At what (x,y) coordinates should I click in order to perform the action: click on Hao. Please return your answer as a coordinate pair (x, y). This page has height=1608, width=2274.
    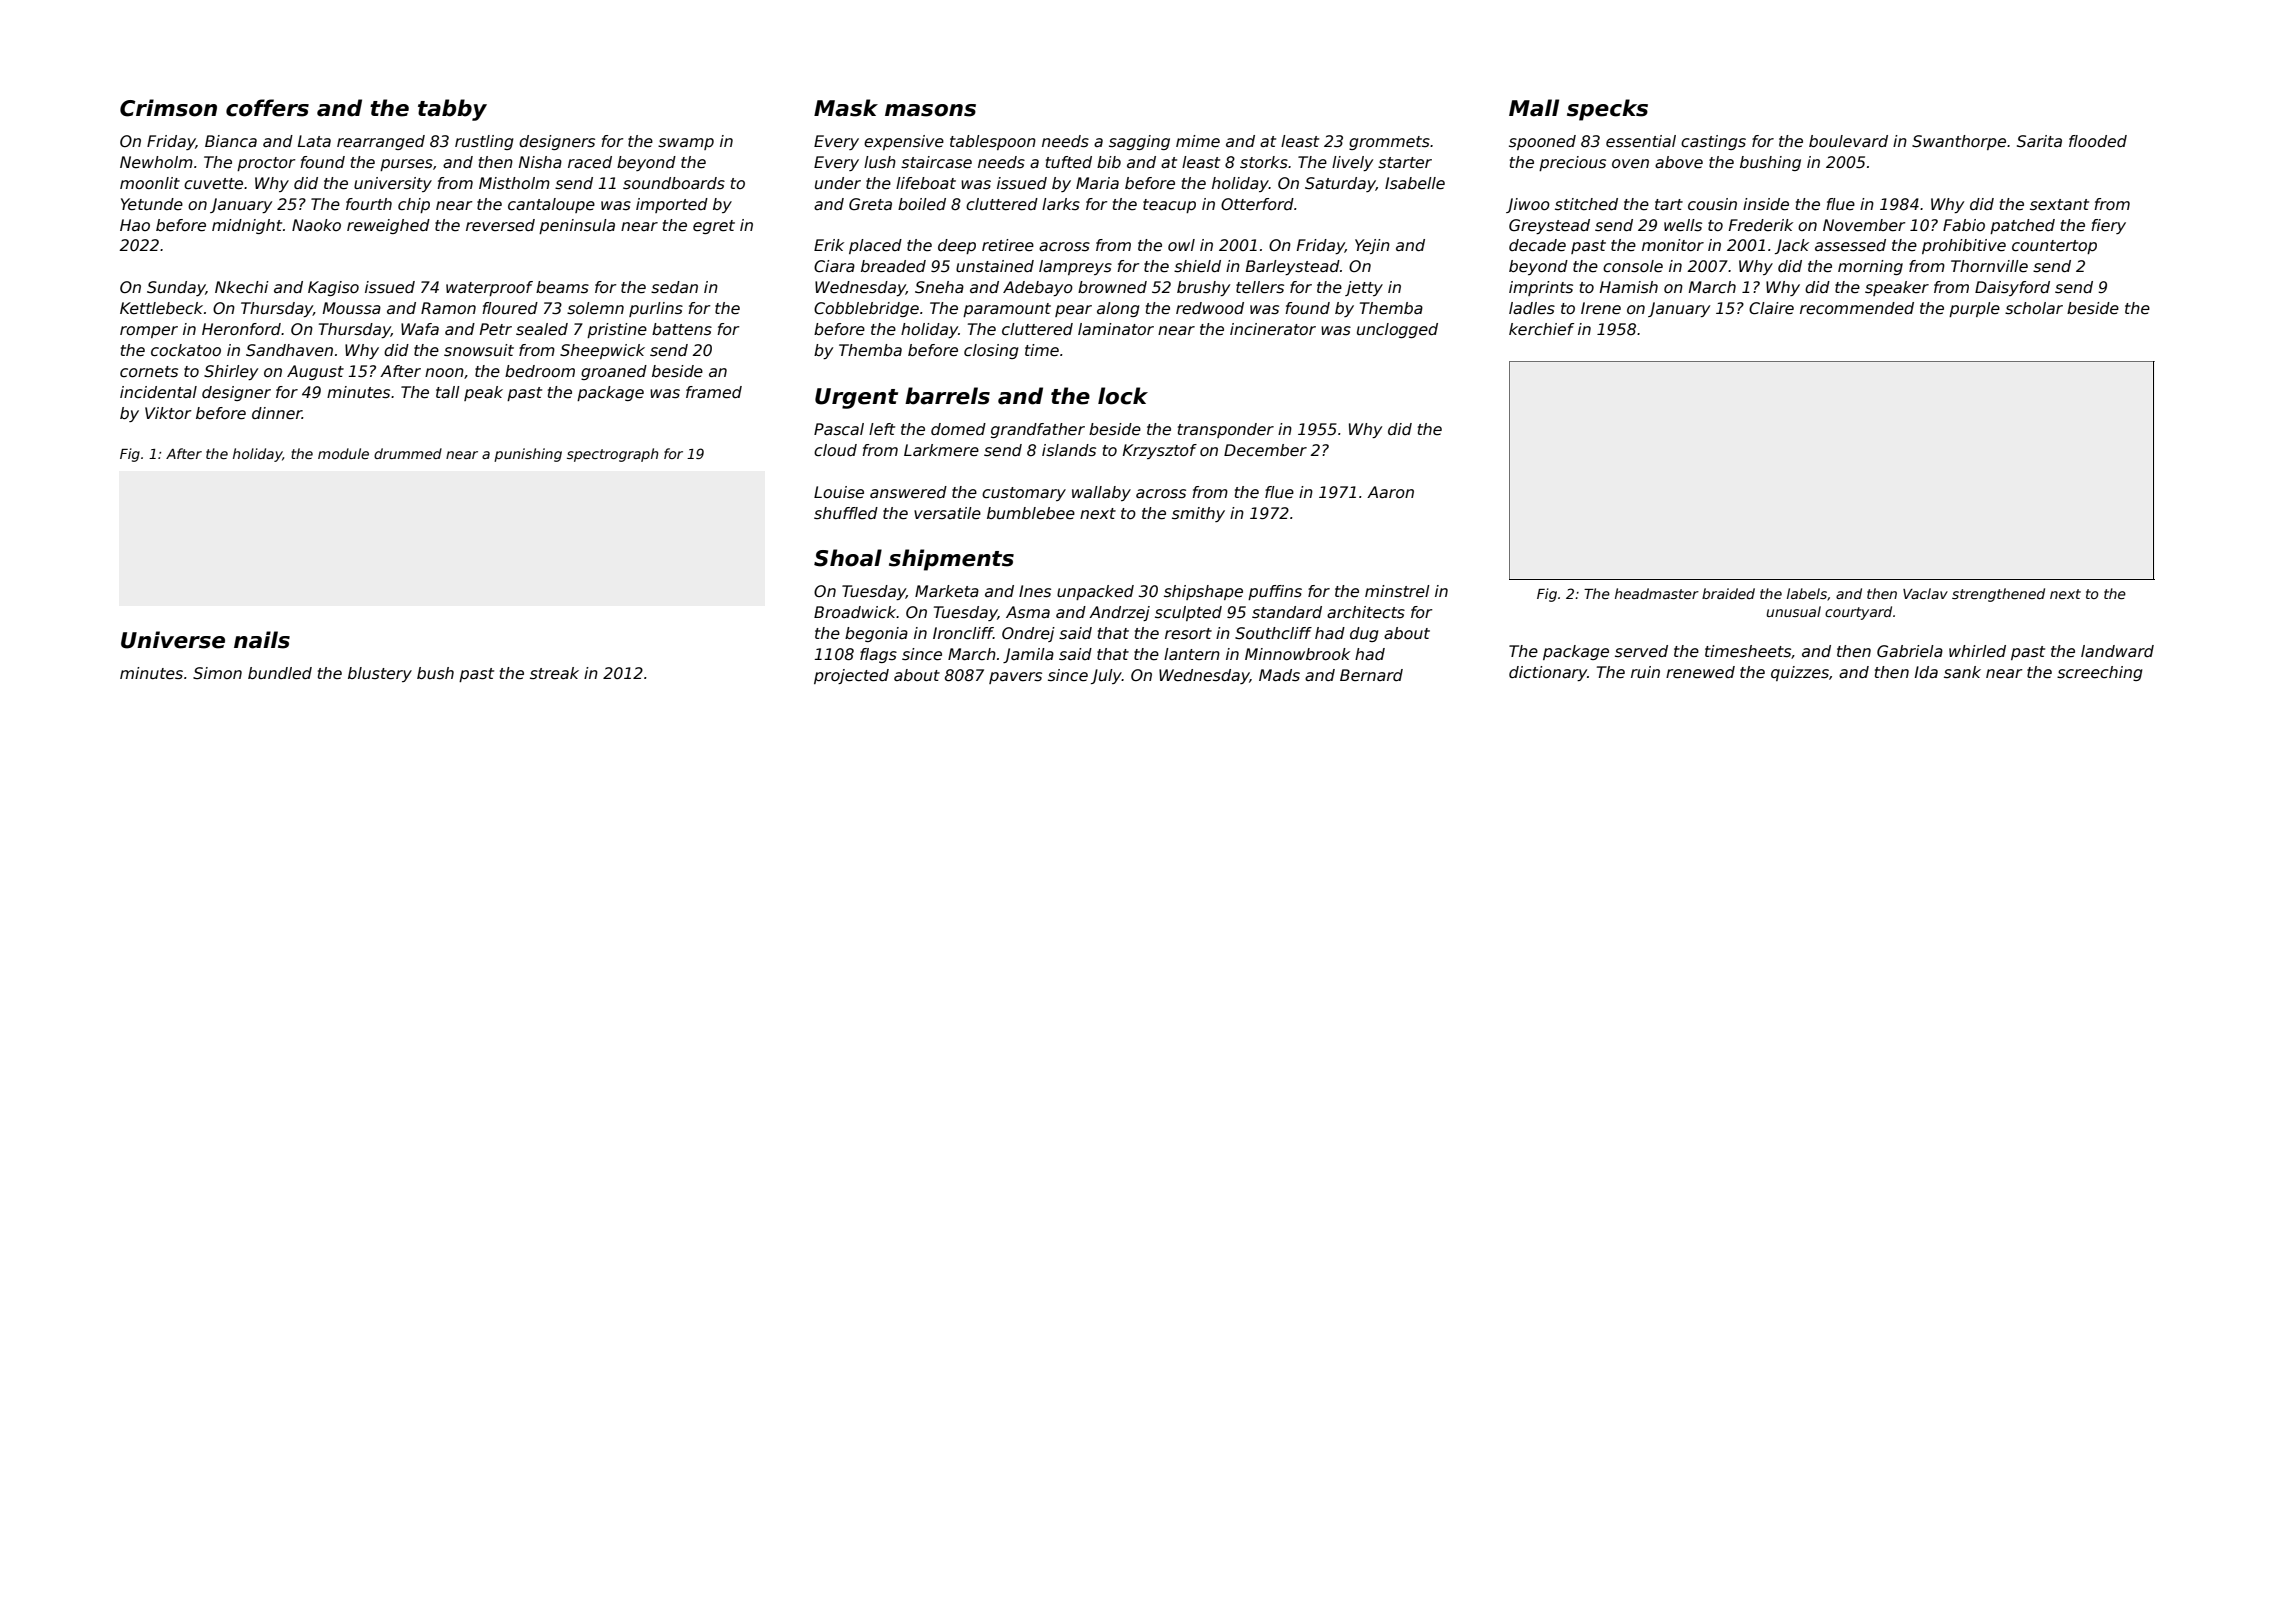
    Looking at the image, I should click on (135, 225).
